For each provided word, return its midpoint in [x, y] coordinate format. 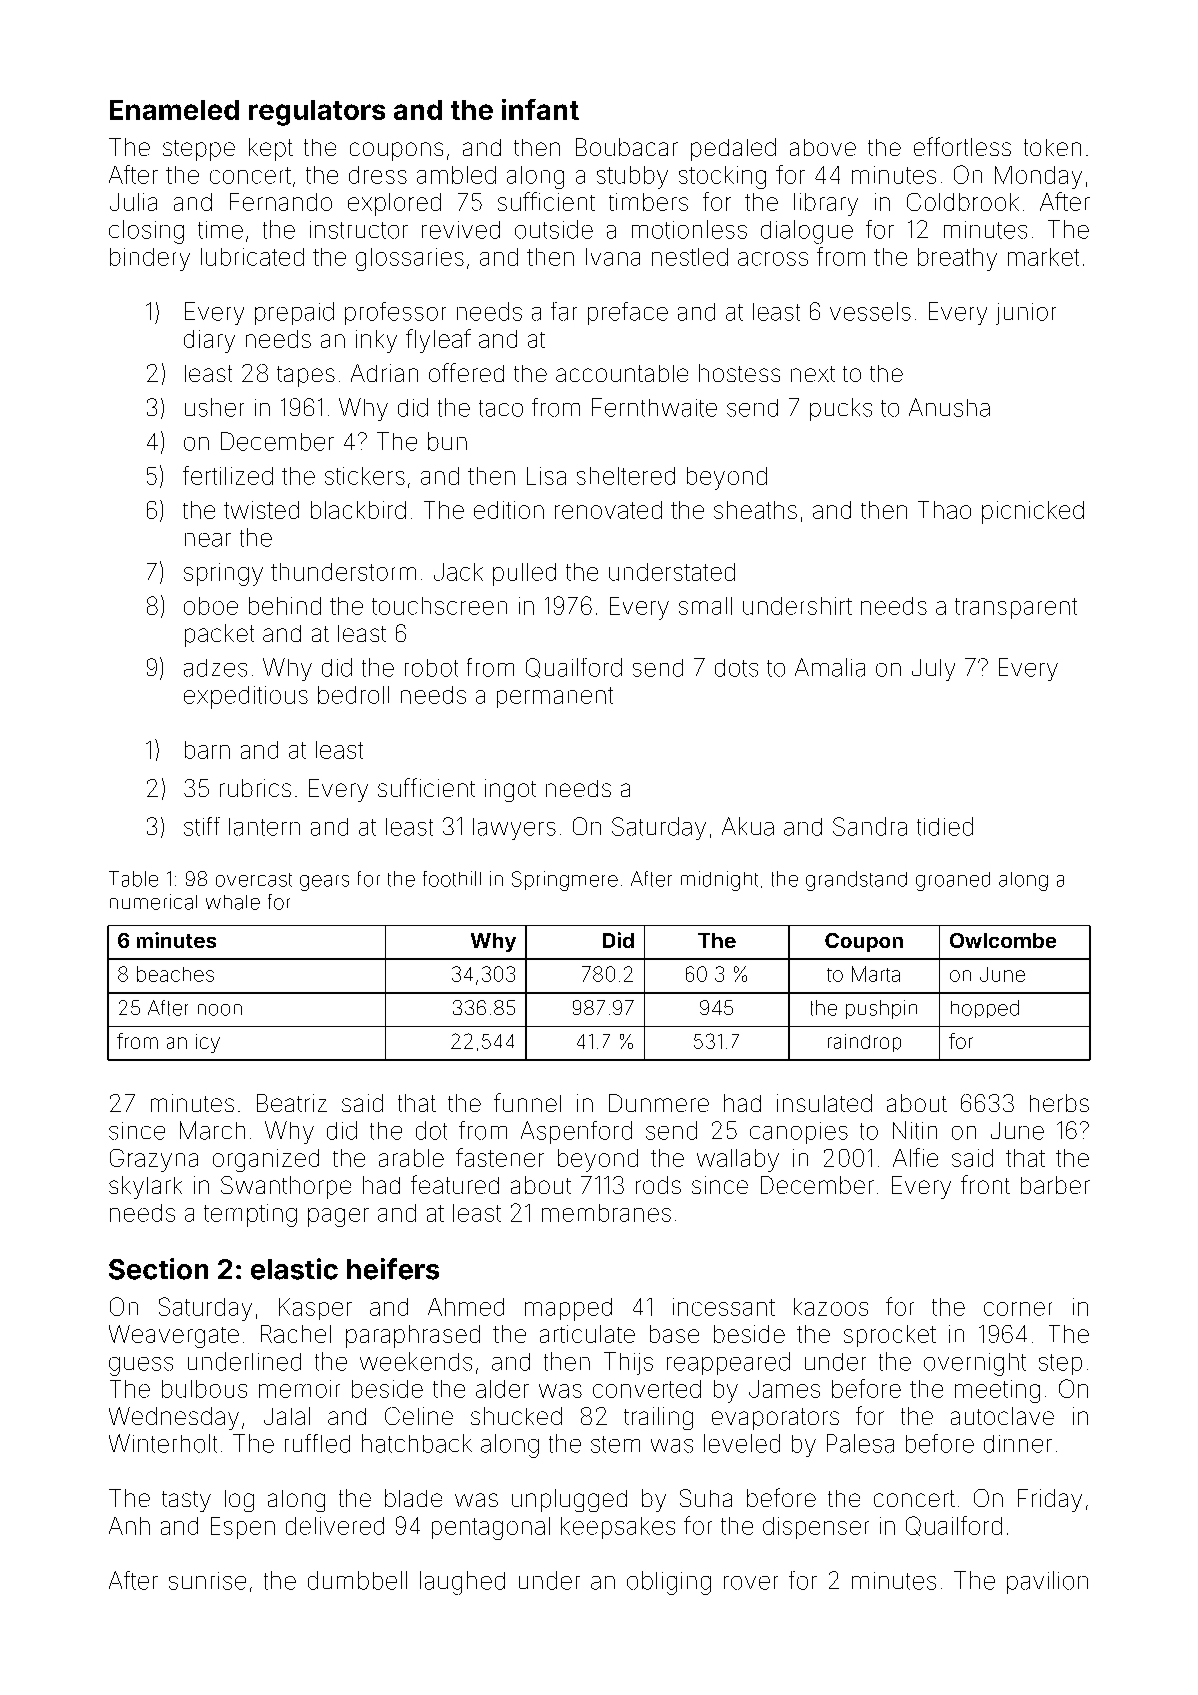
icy [208, 1043]
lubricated [252, 257]
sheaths [755, 510]
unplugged [569, 1500]
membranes [606, 1213]
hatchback [417, 1443]
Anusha [949, 407]
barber [1055, 1185]
